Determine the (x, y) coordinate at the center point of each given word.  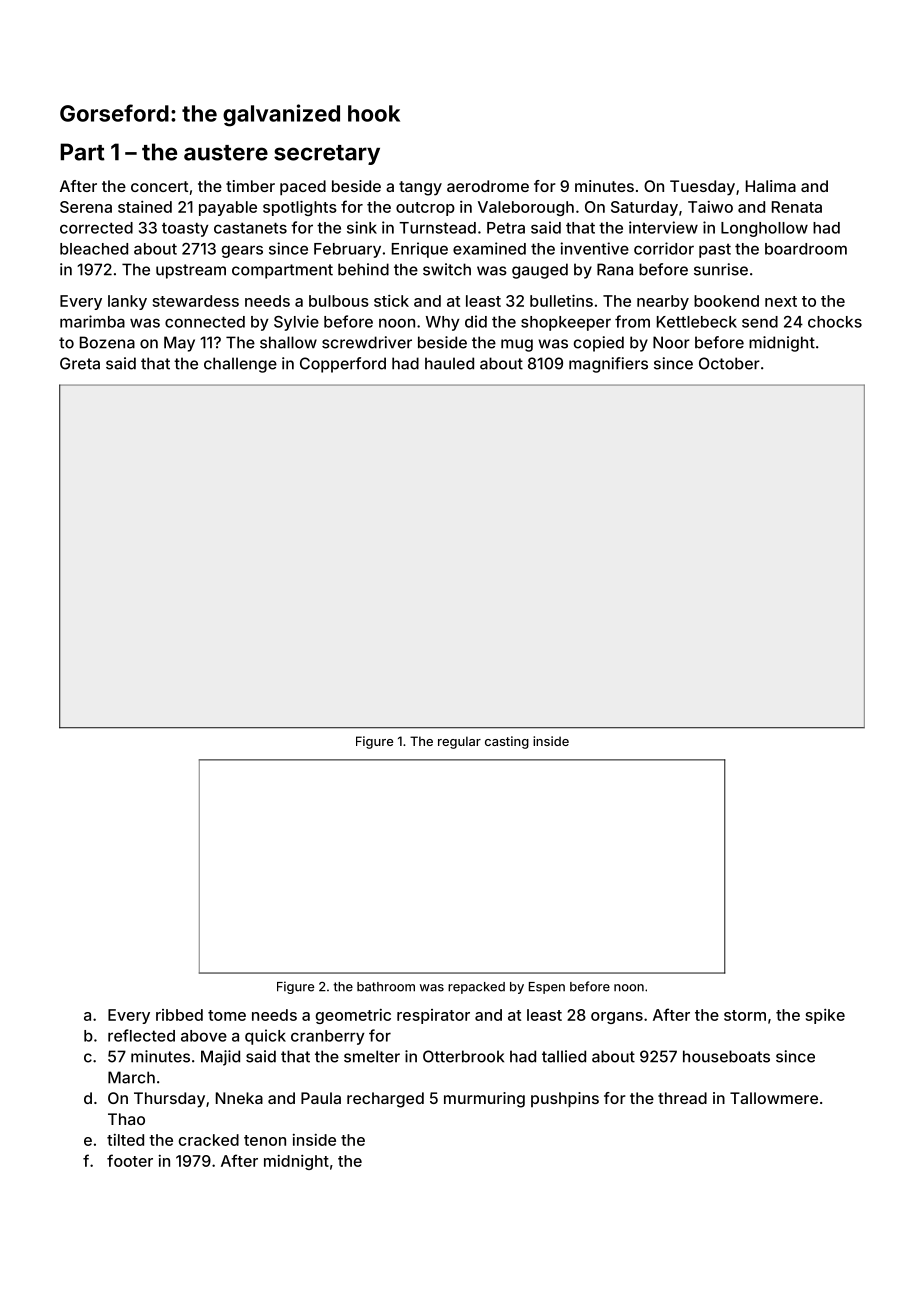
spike (825, 1016)
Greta (80, 363)
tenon (265, 1140)
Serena (86, 207)
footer (130, 1160)
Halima (771, 186)
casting (507, 742)
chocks (835, 322)
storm (745, 1015)
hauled (449, 363)
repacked (476, 988)
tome (227, 1015)
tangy (420, 188)
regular (459, 742)
